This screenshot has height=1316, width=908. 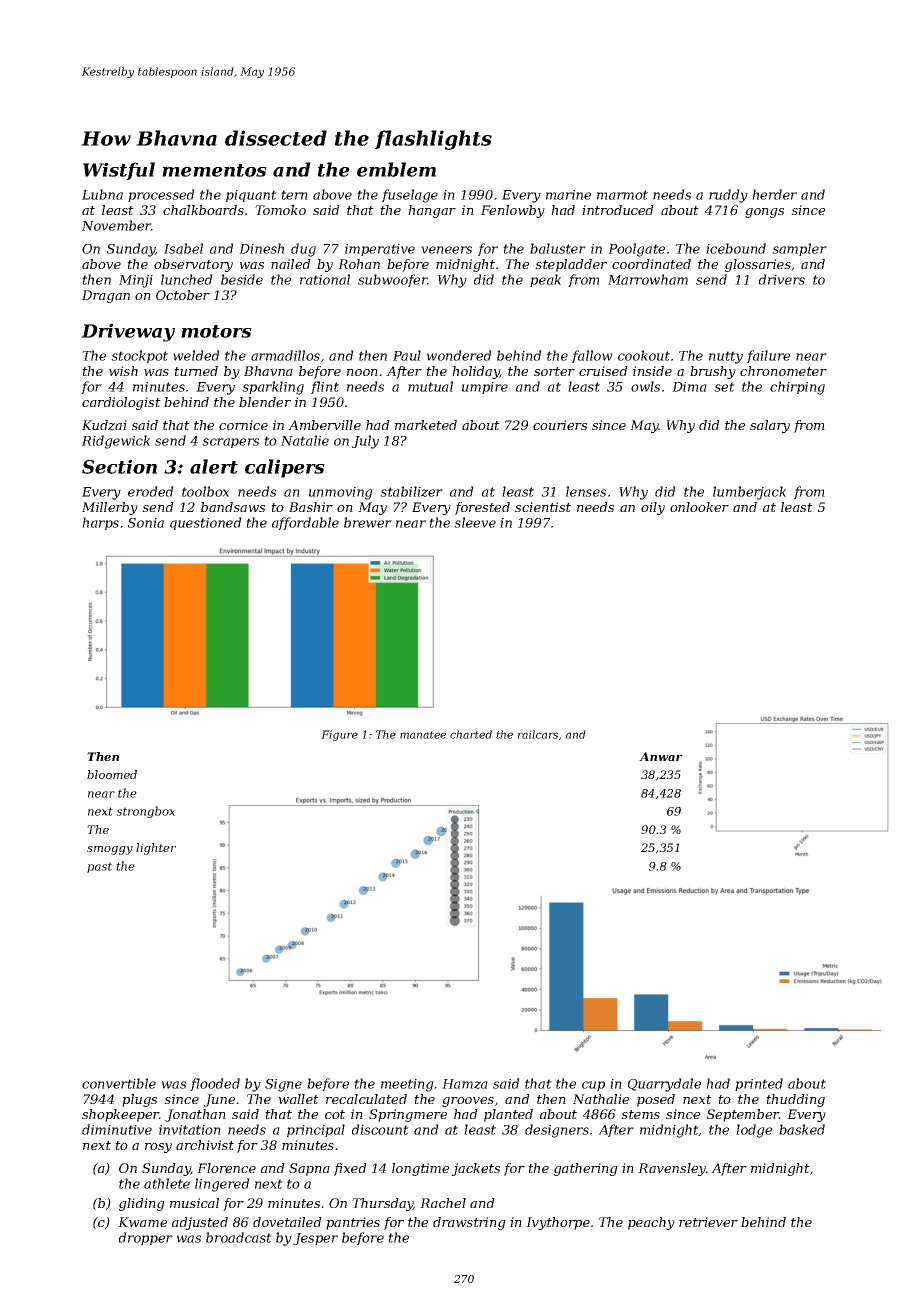 What do you see at coordinates (782, 279) in the screenshot?
I see `drivers` at bounding box center [782, 279].
